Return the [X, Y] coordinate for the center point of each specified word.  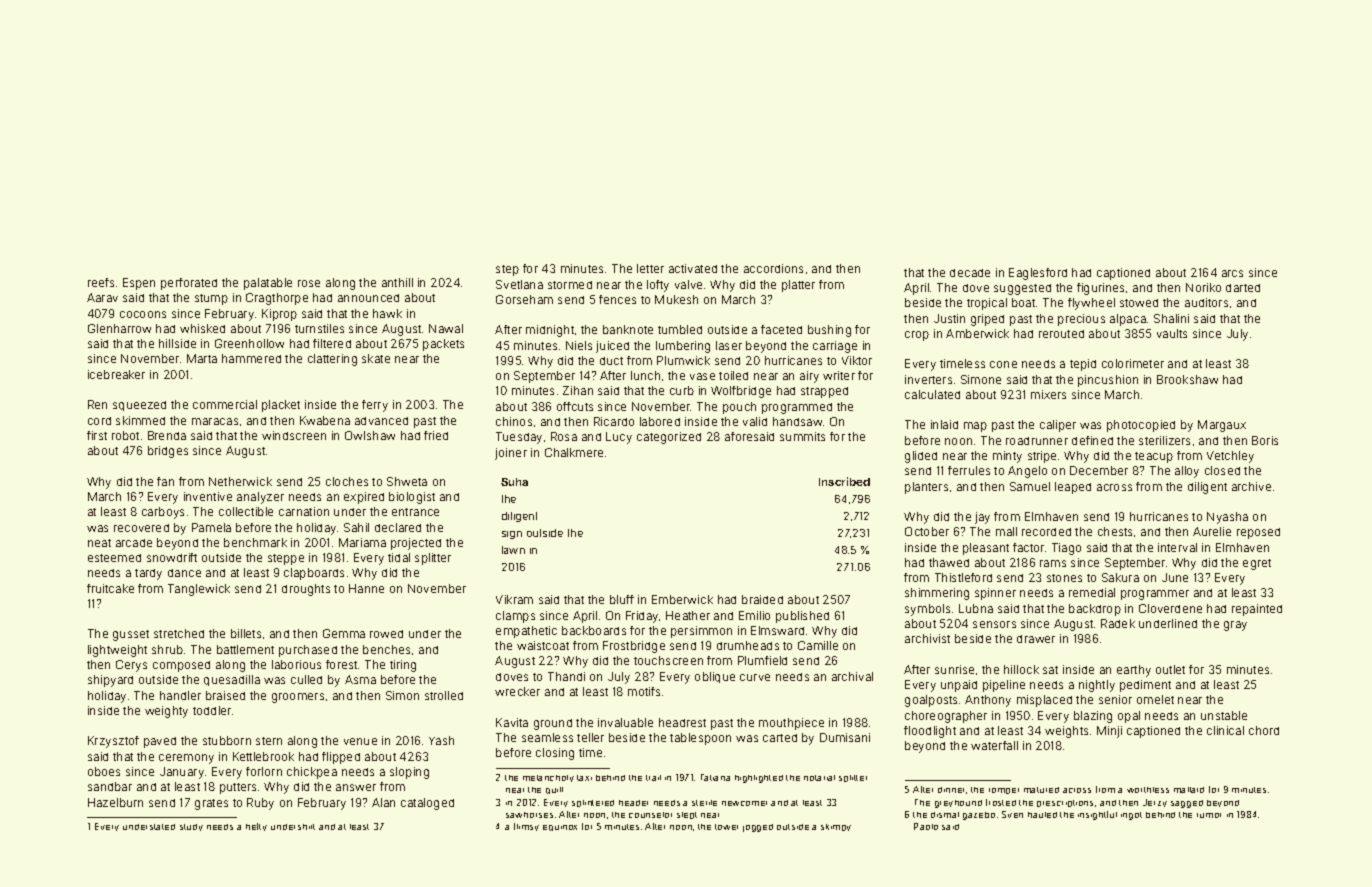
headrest [682, 722]
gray [1235, 626]
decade [970, 273]
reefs [101, 282]
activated [693, 268]
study [191, 827]
